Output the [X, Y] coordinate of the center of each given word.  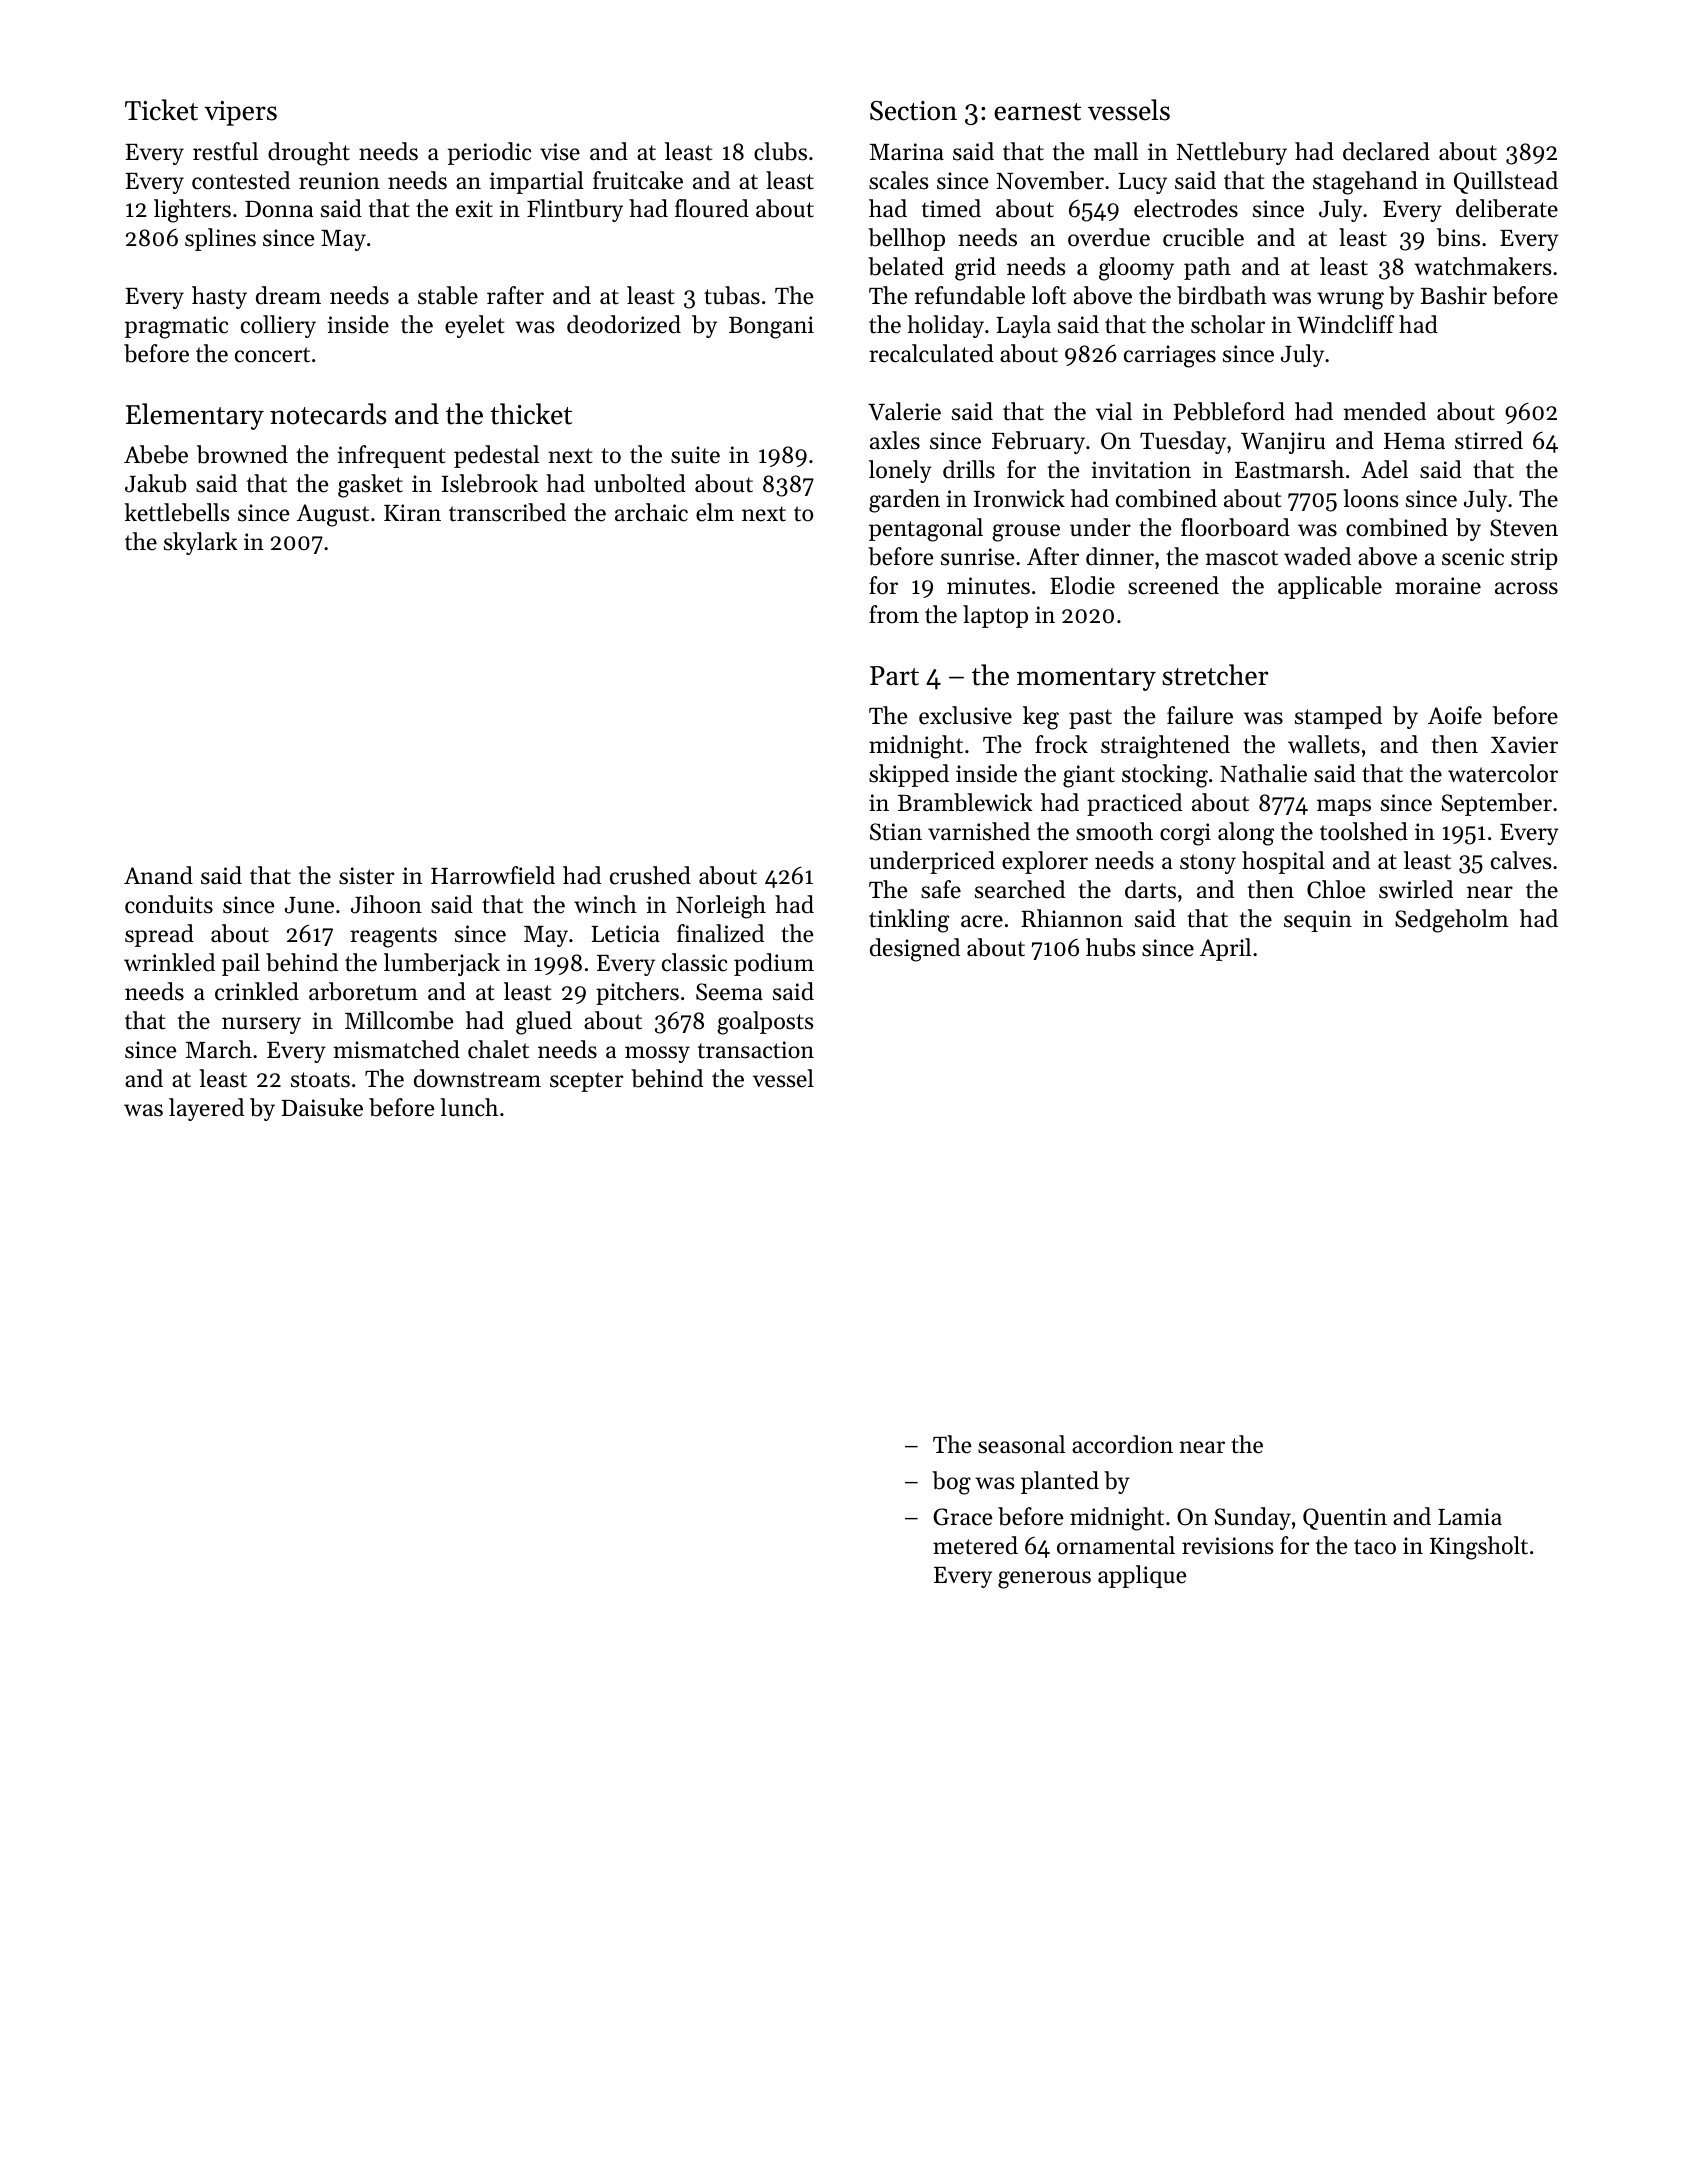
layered [206, 1109]
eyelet [474, 326]
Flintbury [575, 210]
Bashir [1454, 295]
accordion [1122, 1444]
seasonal [1021, 1444]
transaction [756, 1050]
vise [560, 152]
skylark [201, 543]
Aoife [1455, 715]
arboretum [363, 991]
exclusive [965, 715]
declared [1386, 151]
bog [951, 1483]
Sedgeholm [1451, 921]
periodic [489, 153]
